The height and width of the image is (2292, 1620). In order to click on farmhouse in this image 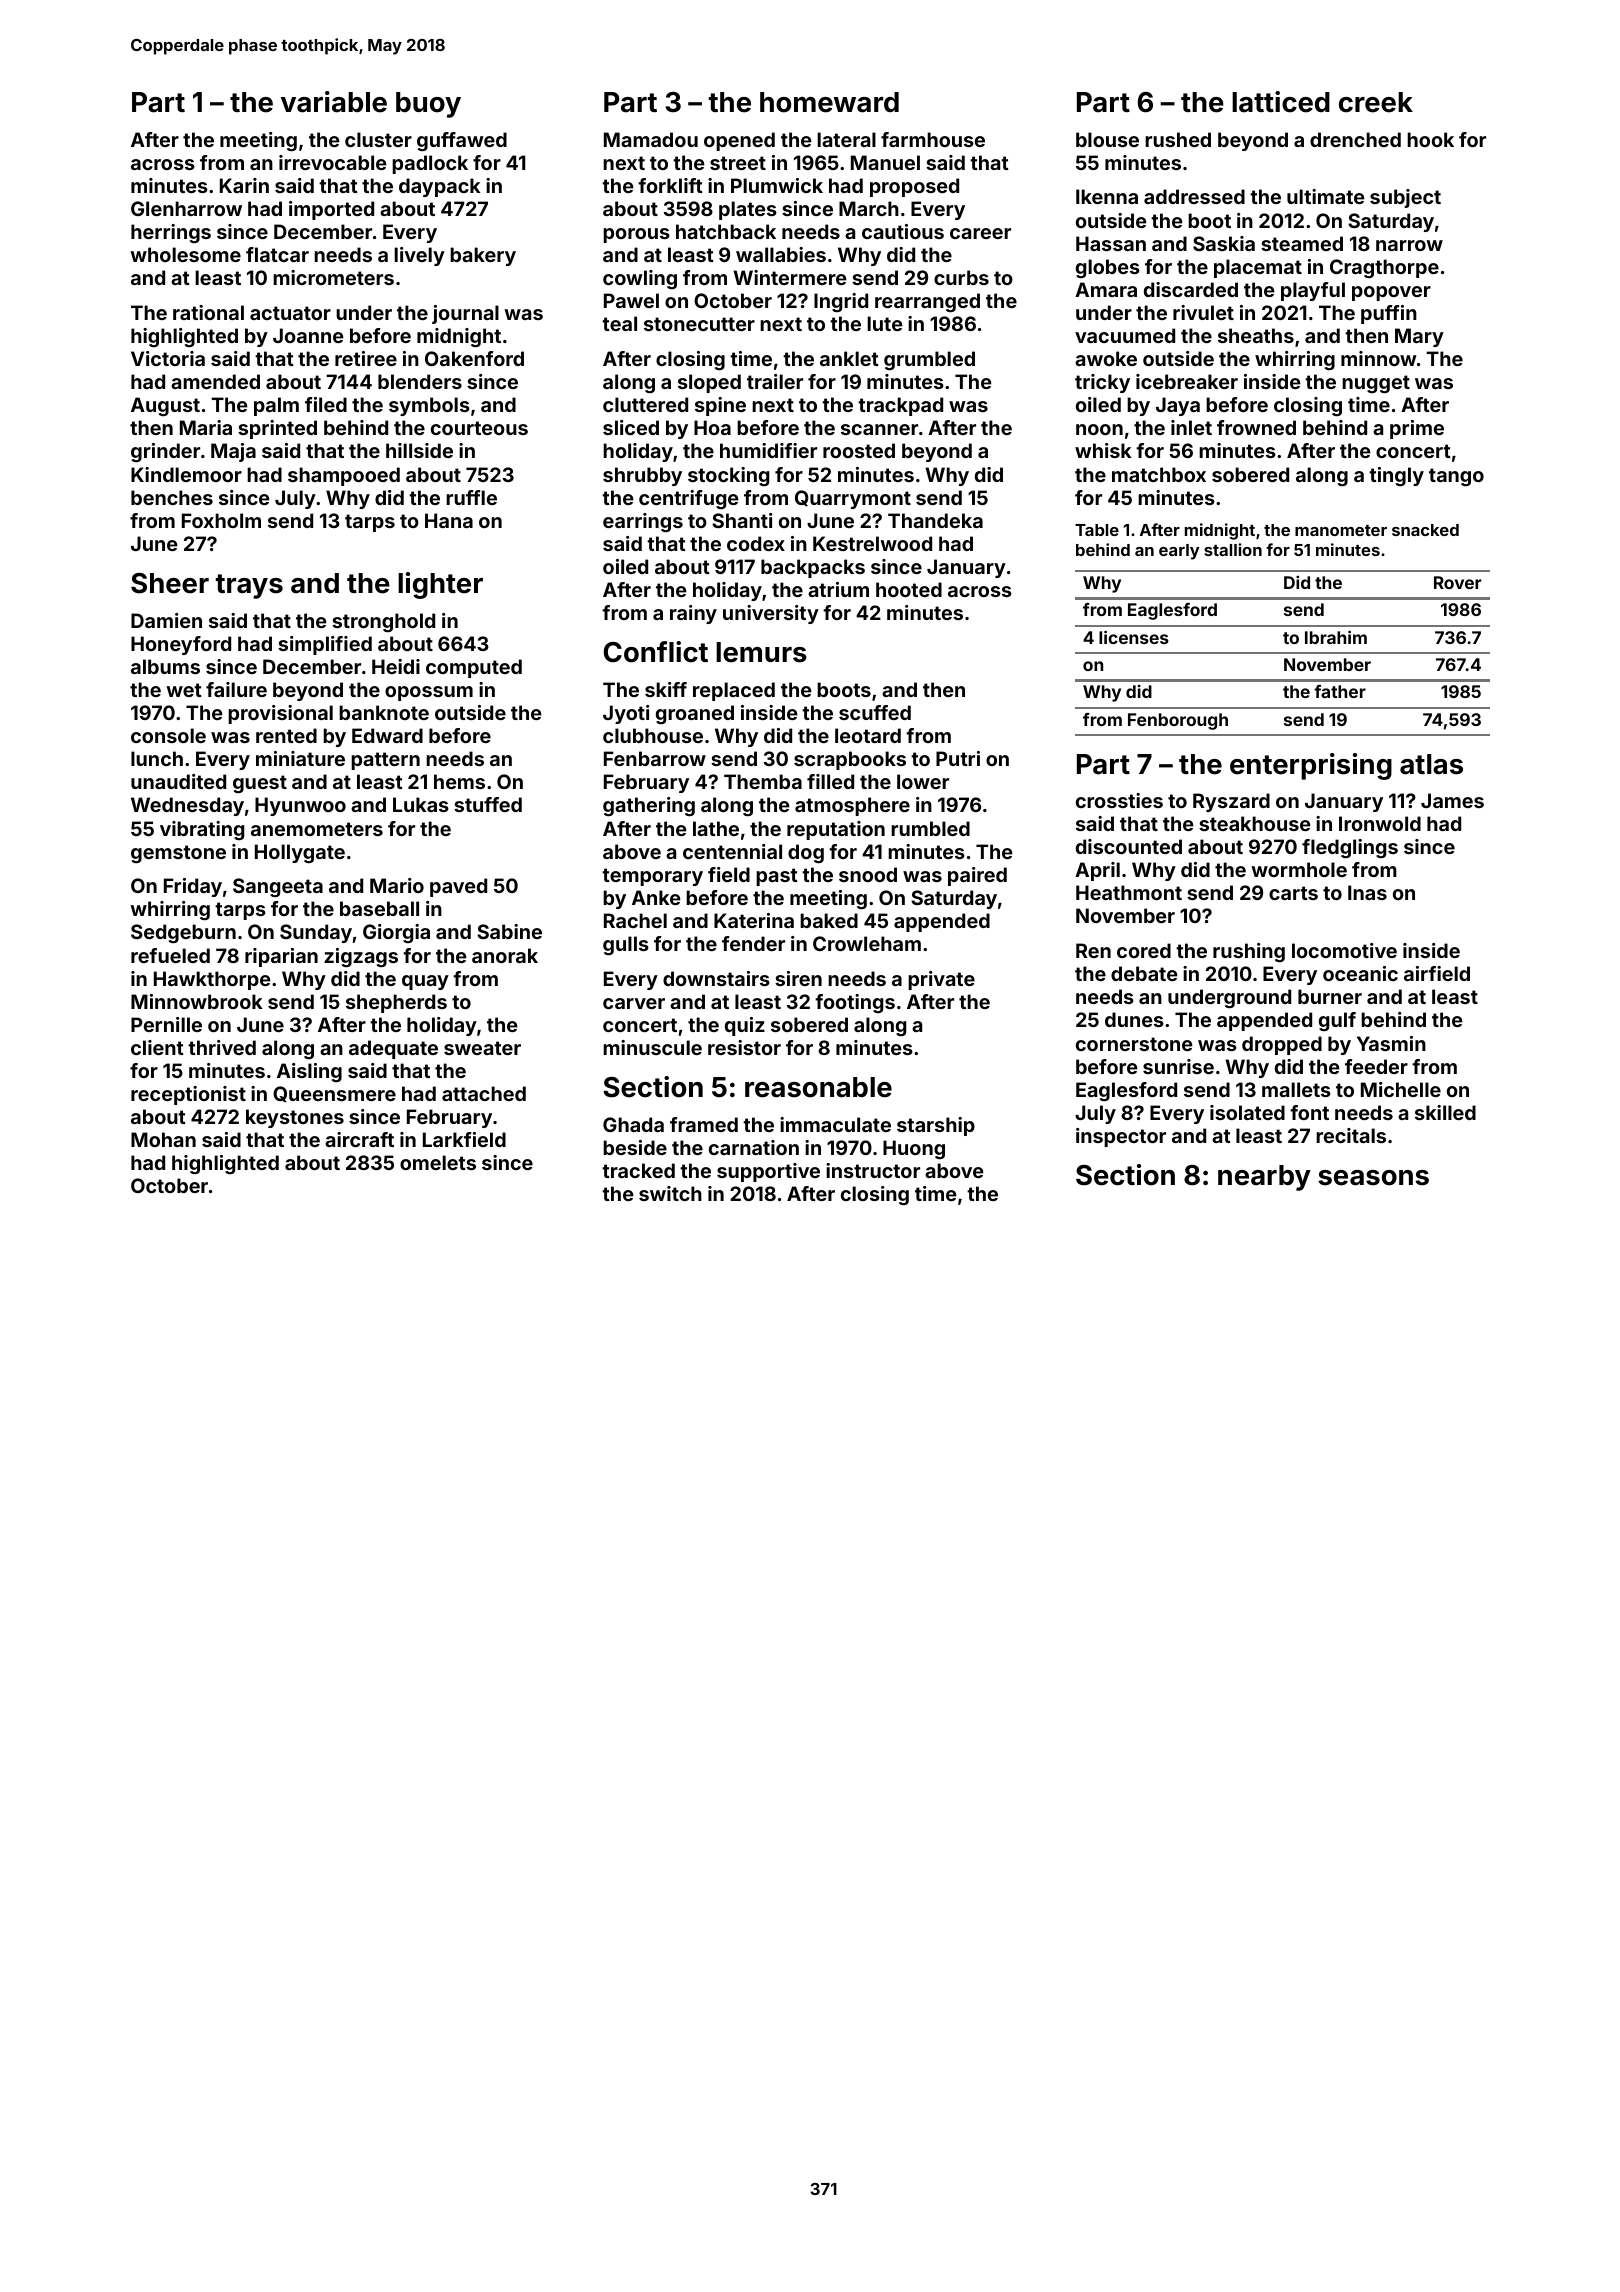, I will do `click(933, 139)`.
